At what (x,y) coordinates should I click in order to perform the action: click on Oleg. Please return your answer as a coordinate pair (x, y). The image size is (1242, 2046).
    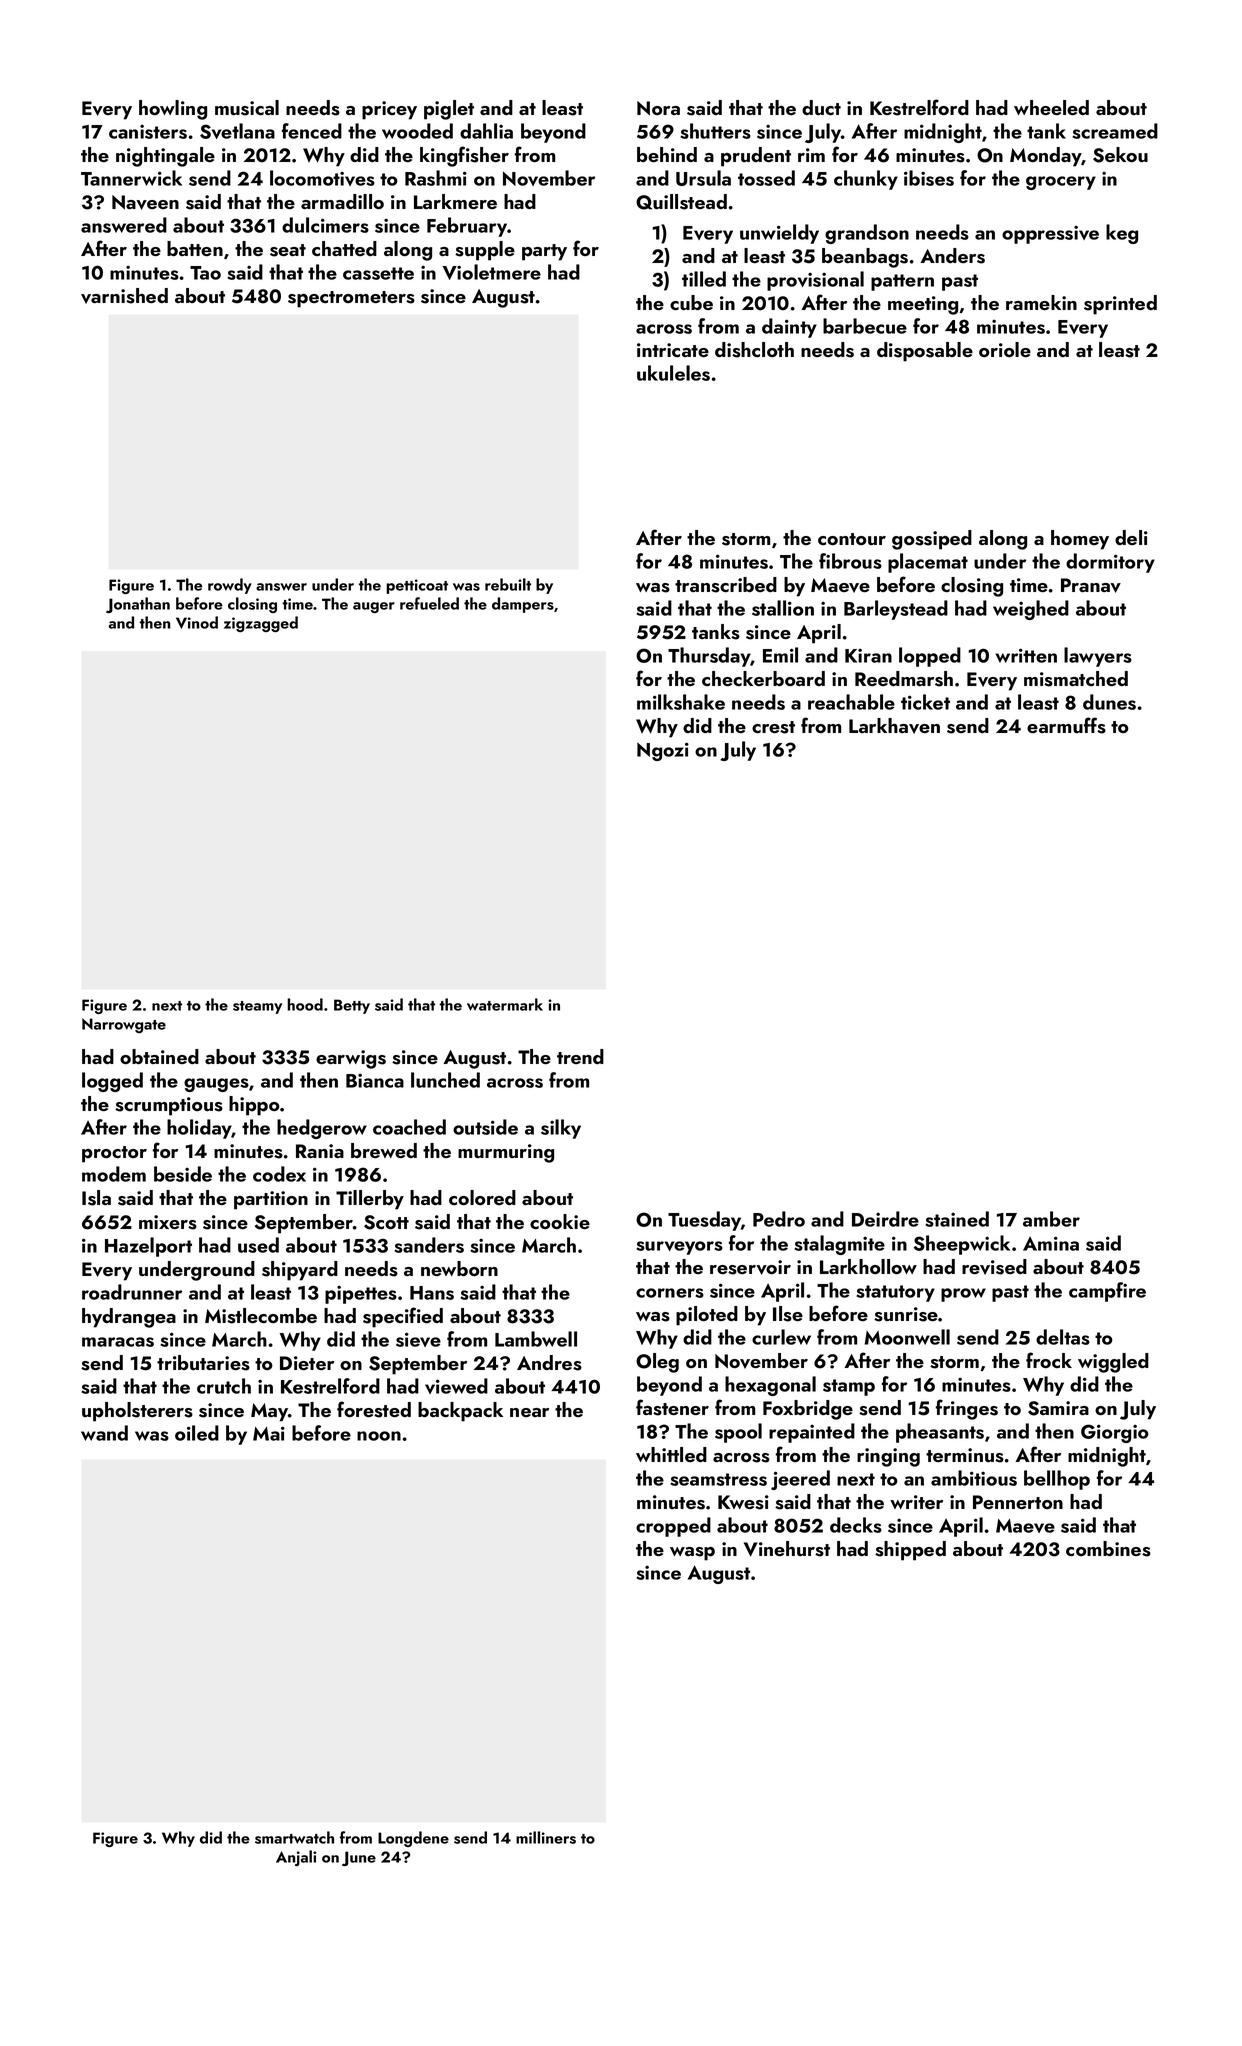
    Looking at the image, I should click on (657, 1363).
